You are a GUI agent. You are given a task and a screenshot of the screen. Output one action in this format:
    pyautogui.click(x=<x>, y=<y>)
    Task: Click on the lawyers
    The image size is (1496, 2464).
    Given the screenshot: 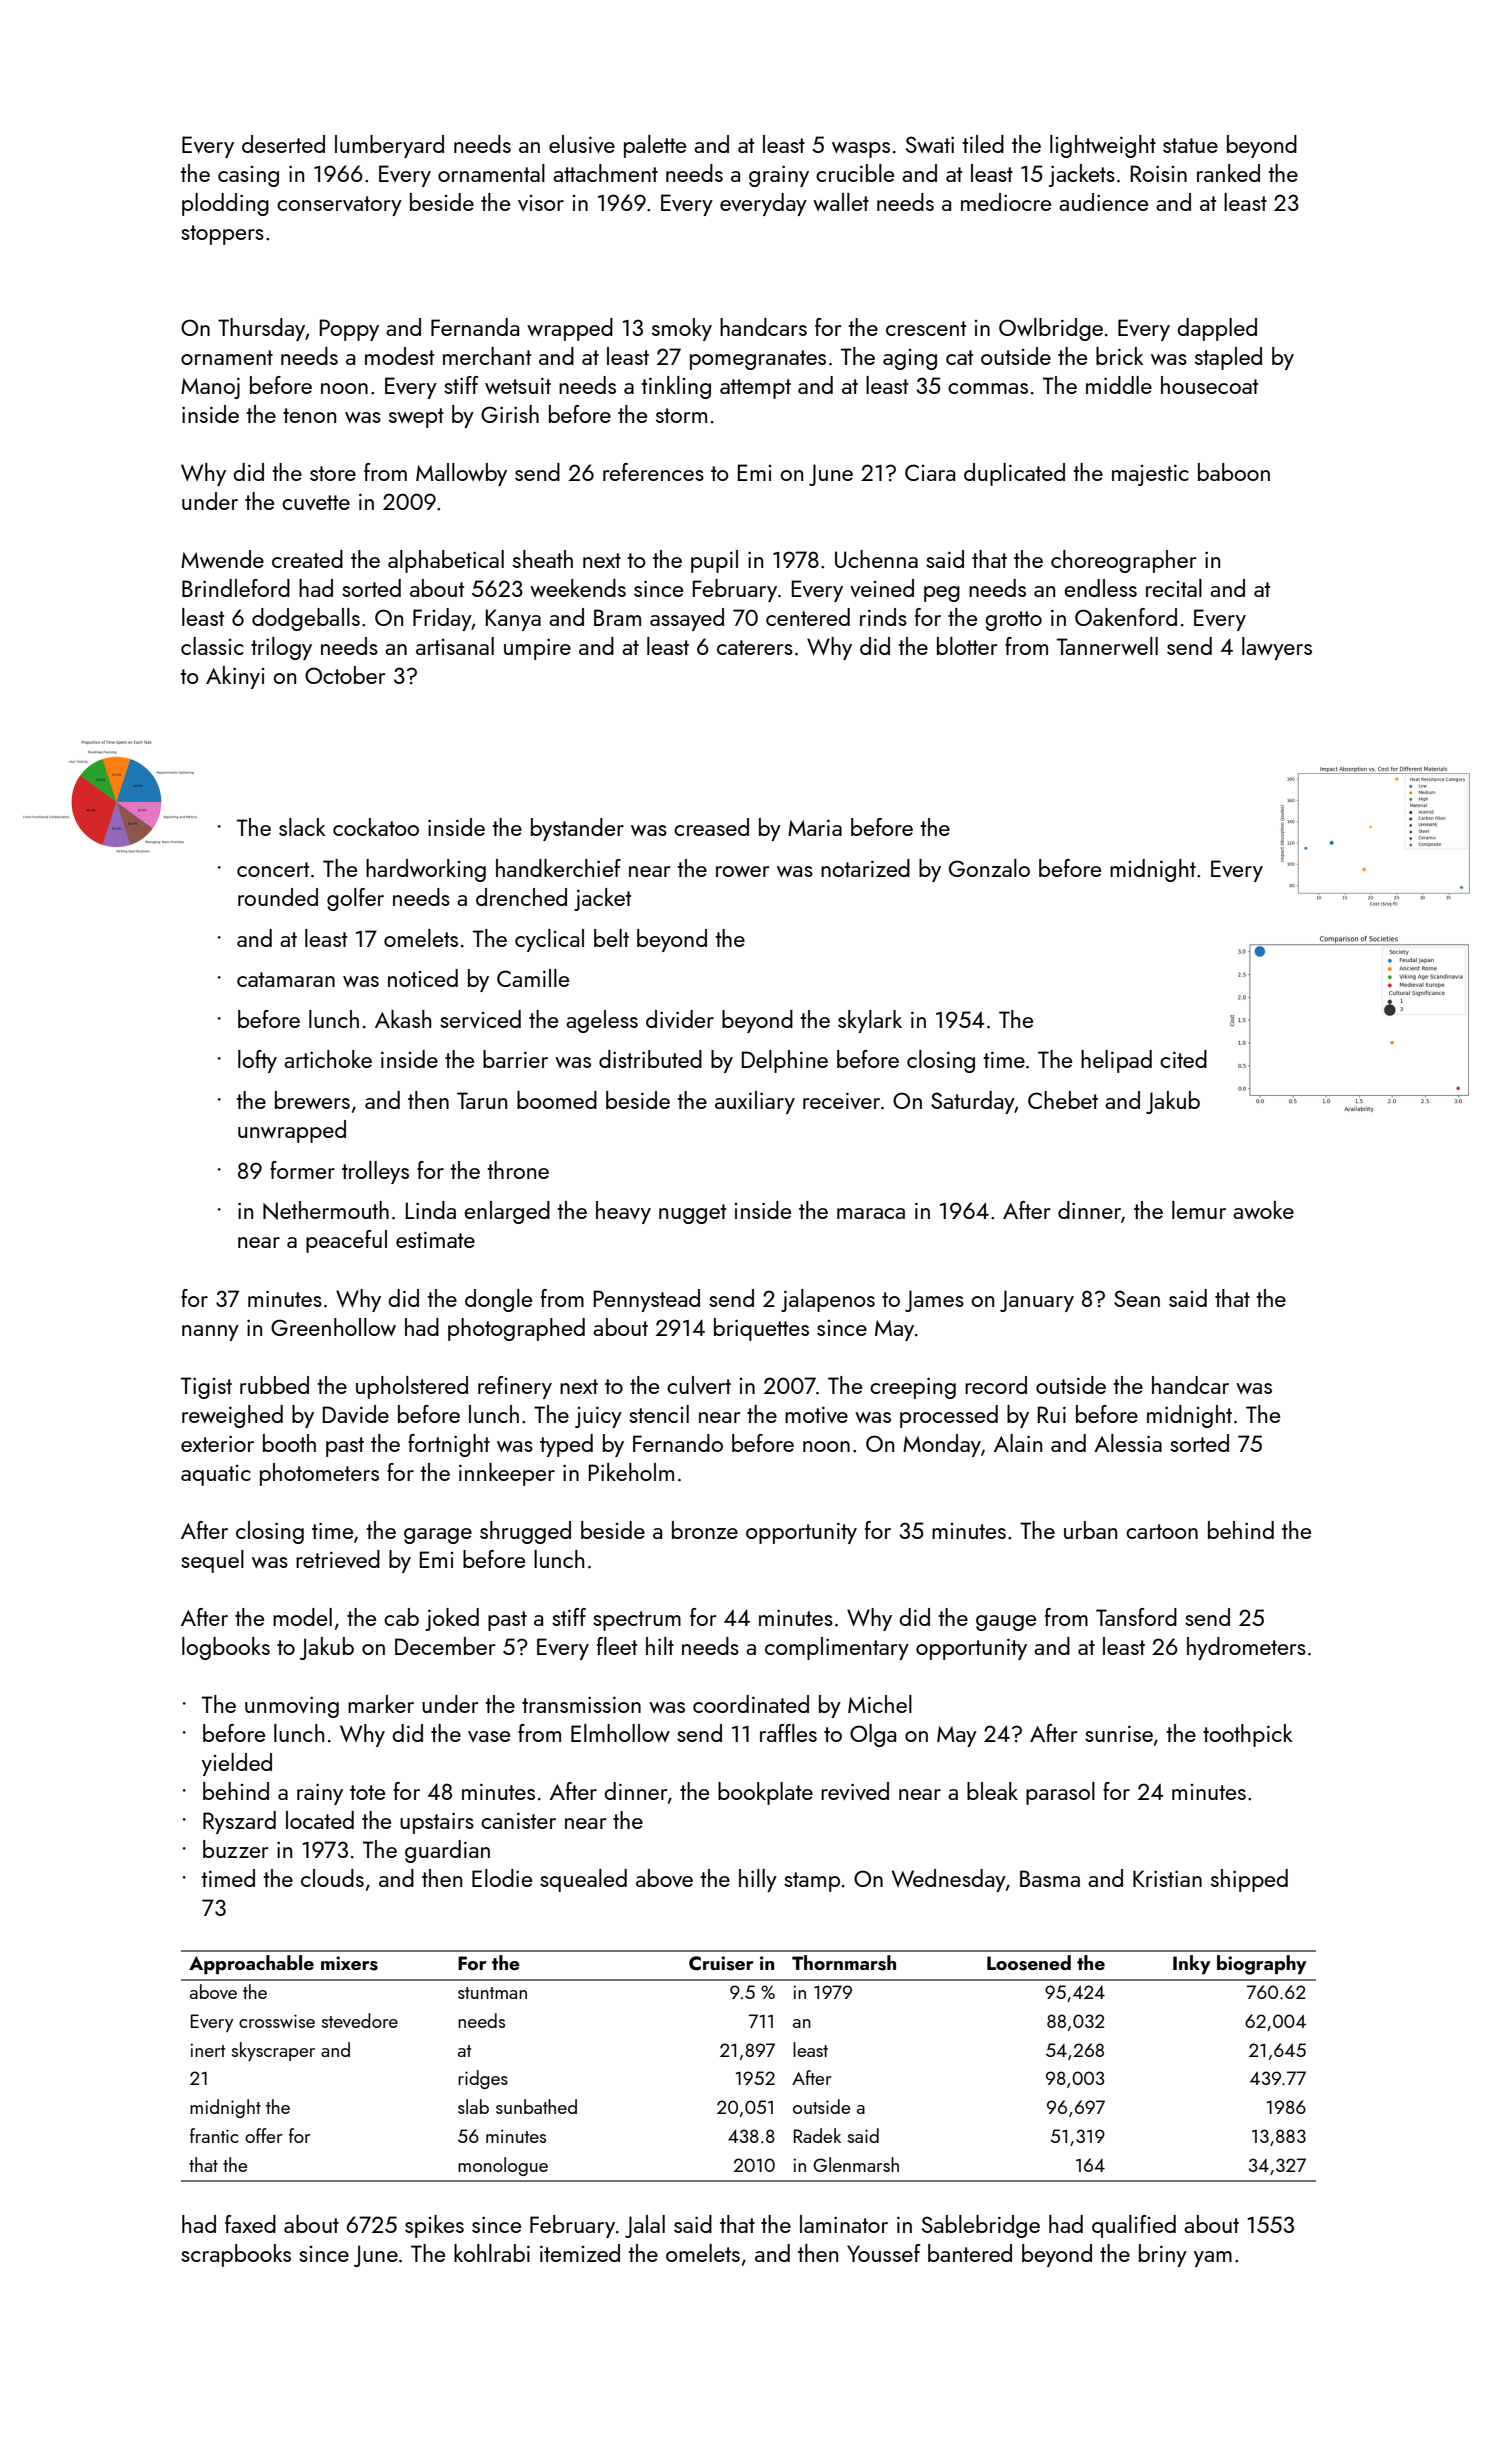 What is the action you would take?
    pyautogui.click(x=1277, y=648)
